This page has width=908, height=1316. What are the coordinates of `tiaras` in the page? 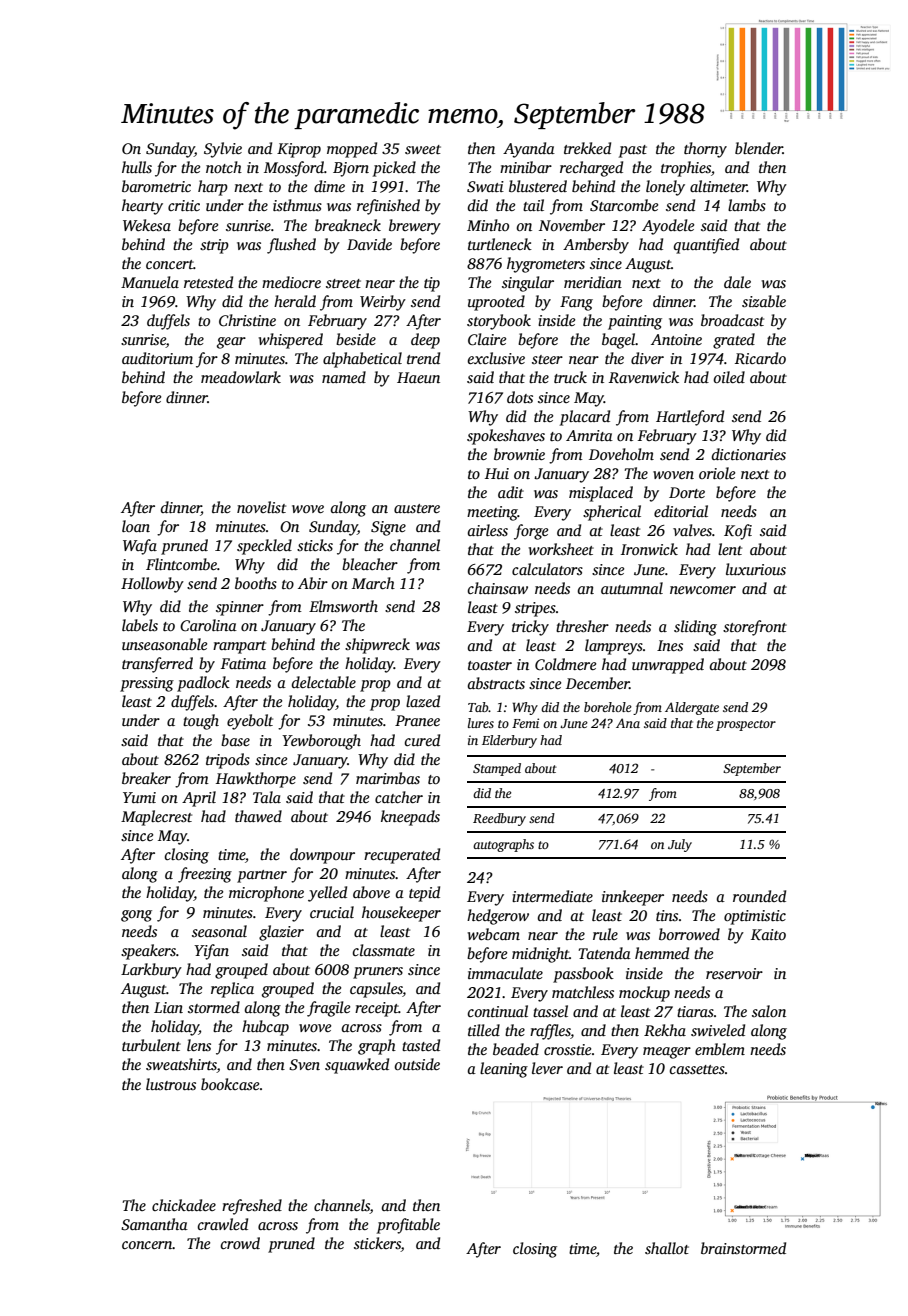 It's located at (695, 1011).
